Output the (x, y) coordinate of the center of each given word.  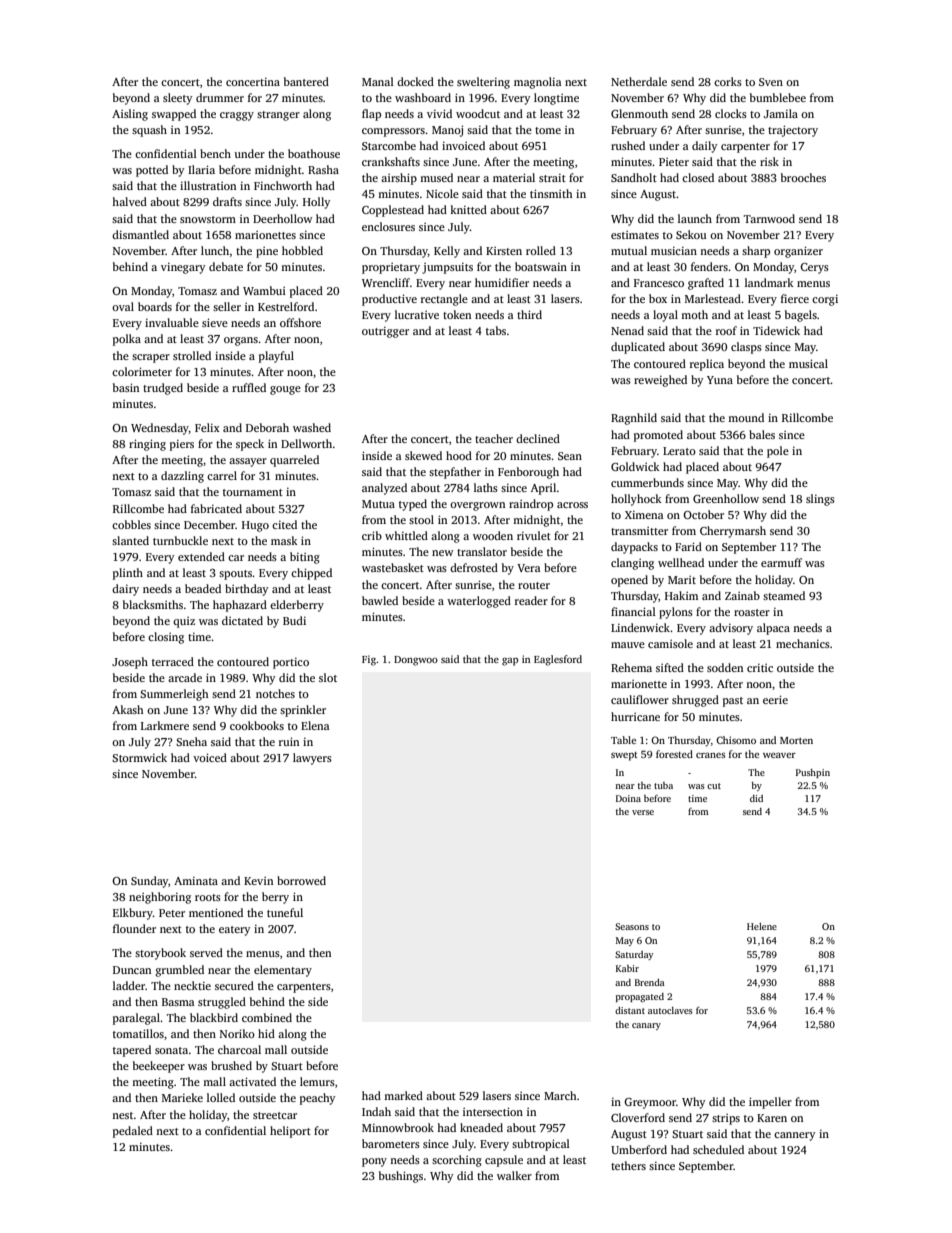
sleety (178, 99)
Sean (570, 456)
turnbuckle (180, 540)
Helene (762, 926)
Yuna (720, 380)
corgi (825, 300)
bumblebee (778, 97)
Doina (628, 798)
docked (415, 81)
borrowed (301, 880)
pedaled (133, 1132)
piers (182, 445)
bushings (401, 1177)
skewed (423, 455)
